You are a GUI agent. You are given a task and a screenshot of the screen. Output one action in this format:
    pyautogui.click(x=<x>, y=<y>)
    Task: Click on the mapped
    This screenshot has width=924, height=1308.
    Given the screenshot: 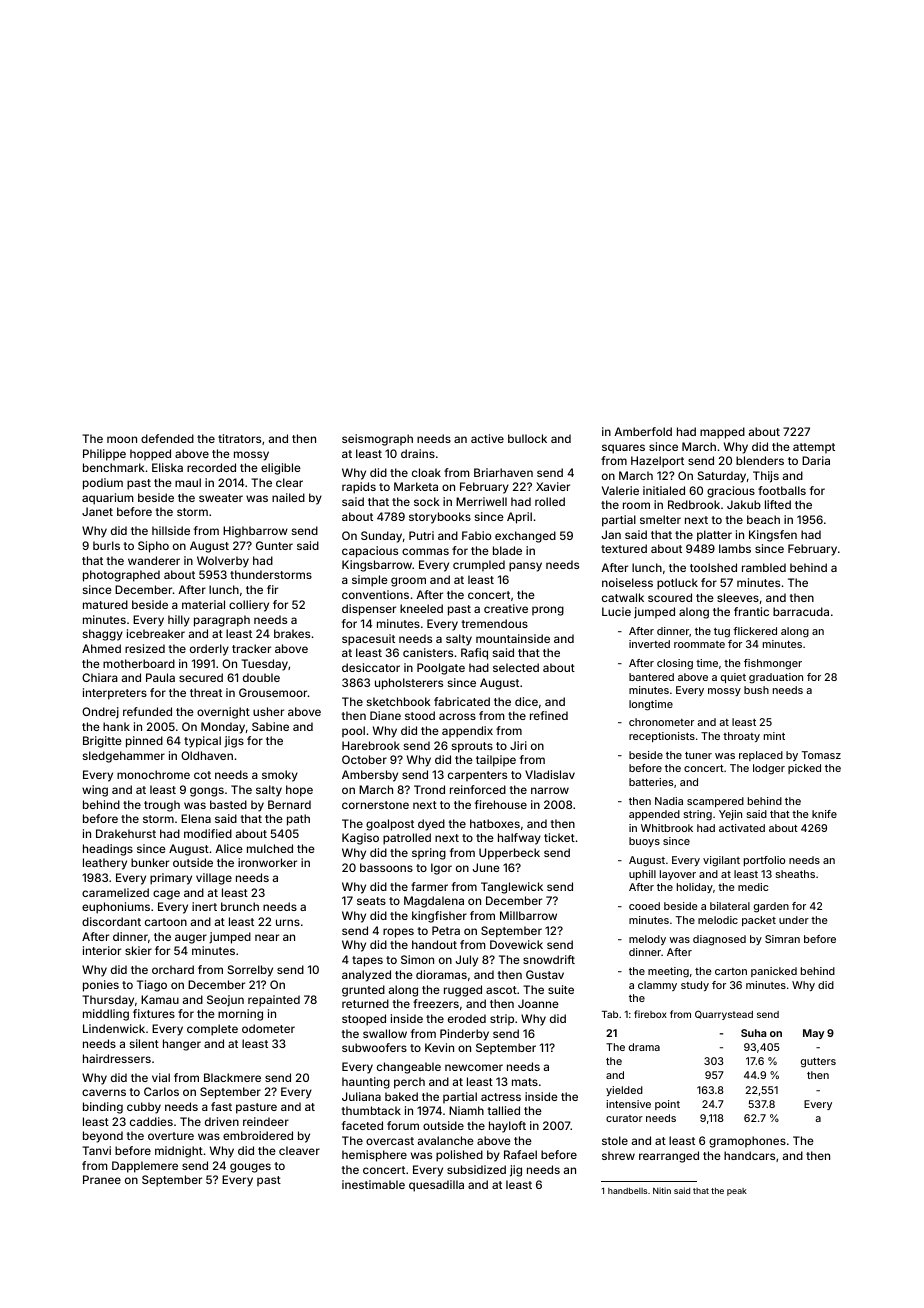 What is the action you would take?
    pyautogui.click(x=722, y=433)
